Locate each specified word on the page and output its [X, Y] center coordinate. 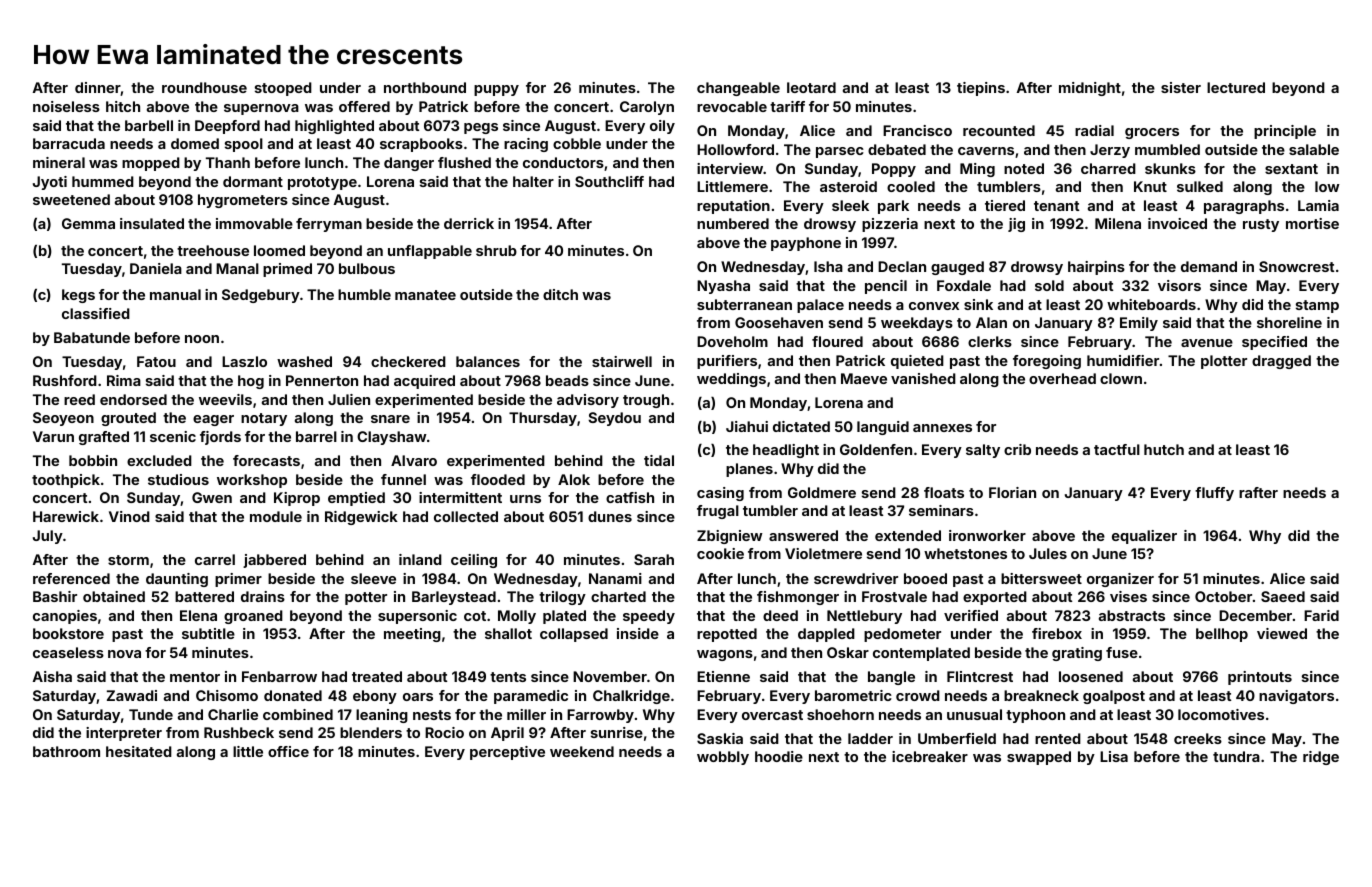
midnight [1090, 89]
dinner [98, 89]
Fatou [156, 361]
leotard [811, 87]
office [288, 751]
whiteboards [1151, 304]
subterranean [744, 304]
